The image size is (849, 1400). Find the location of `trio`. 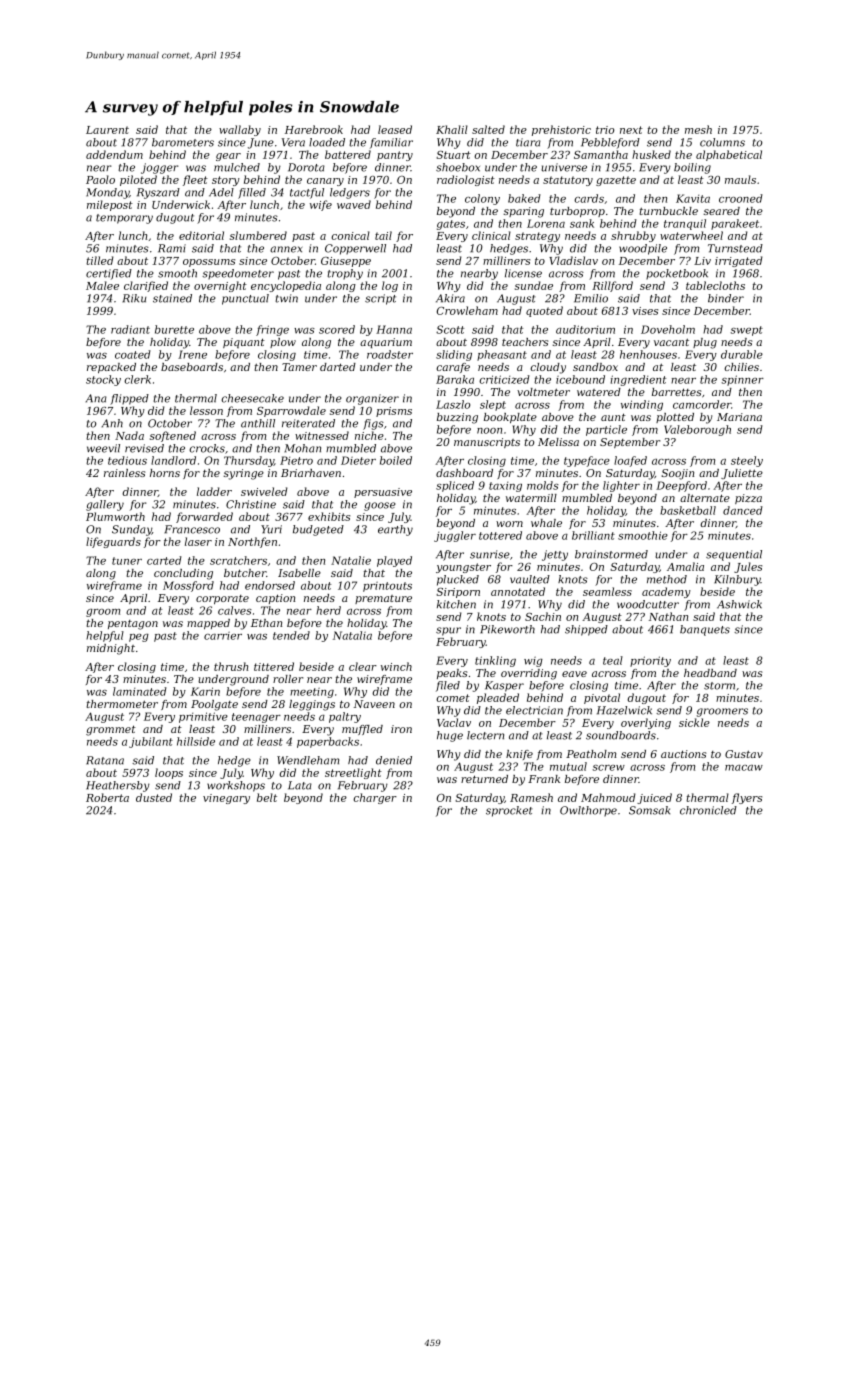

trio is located at coordinates (605, 130).
